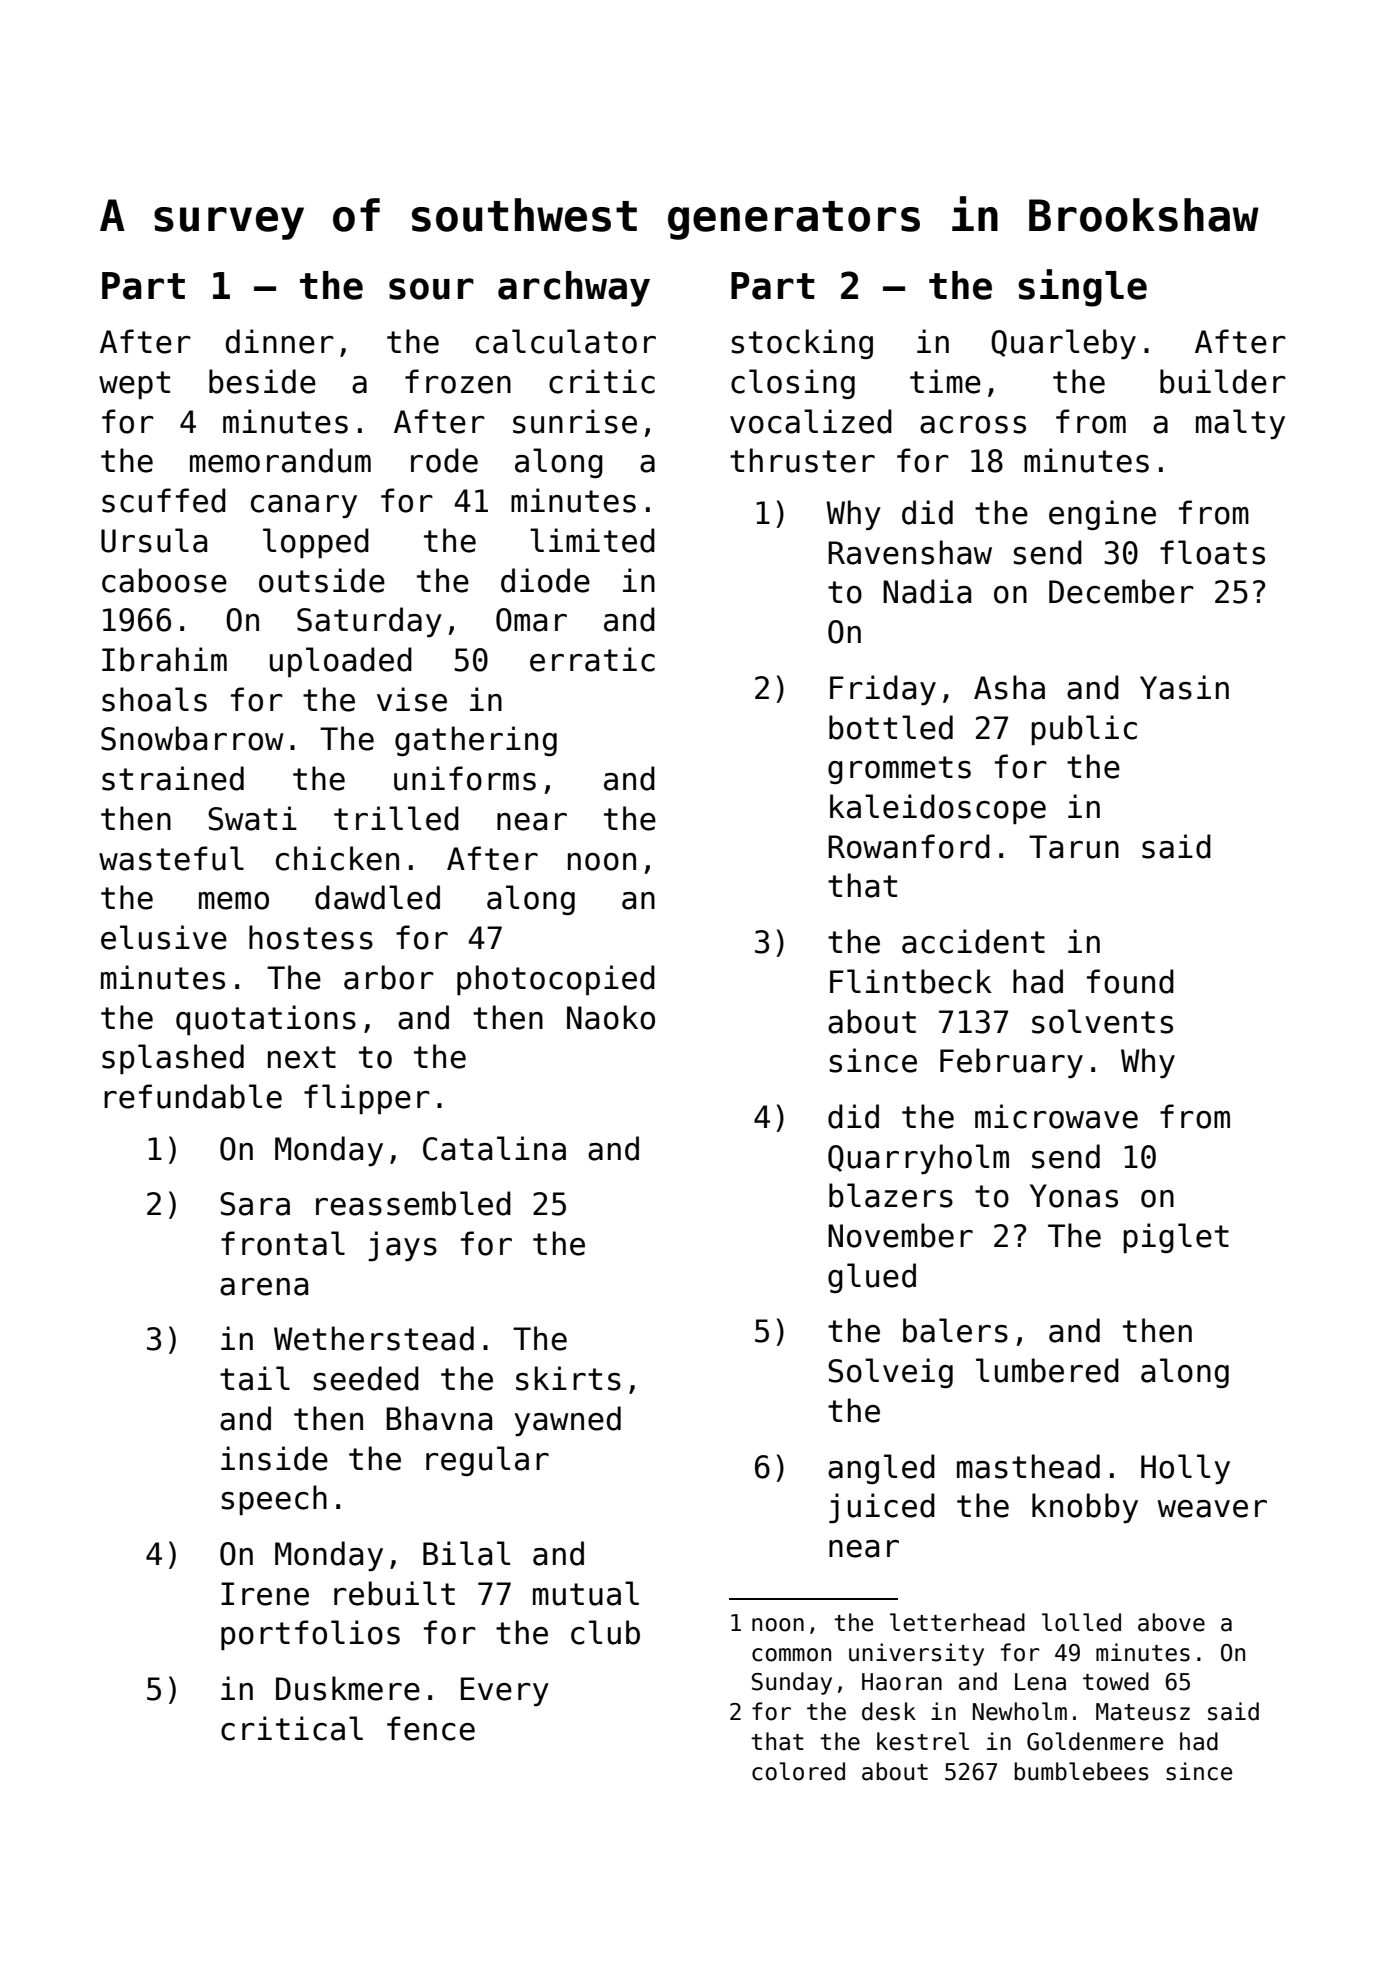 Image resolution: width=1386 pixels, height=1969 pixels. What do you see at coordinates (394, 1593) in the screenshot?
I see `rebuilt` at bounding box center [394, 1593].
